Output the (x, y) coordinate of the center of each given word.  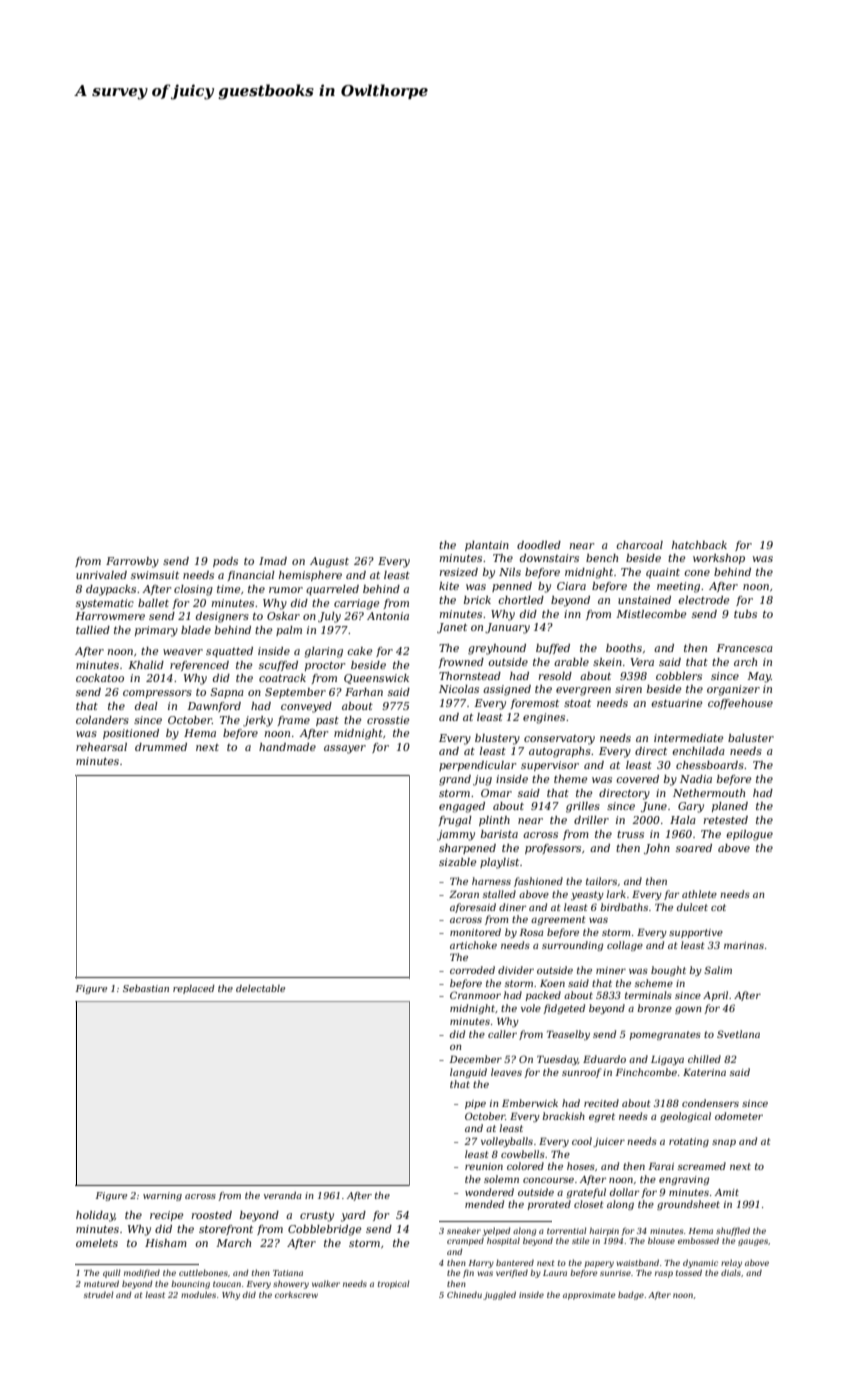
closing (193, 590)
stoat (577, 703)
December (475, 1059)
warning (162, 1196)
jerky (258, 721)
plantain (487, 546)
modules (198, 1294)
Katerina (704, 1072)
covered (637, 779)
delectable (260, 988)
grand (455, 780)
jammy (456, 835)
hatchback (699, 545)
